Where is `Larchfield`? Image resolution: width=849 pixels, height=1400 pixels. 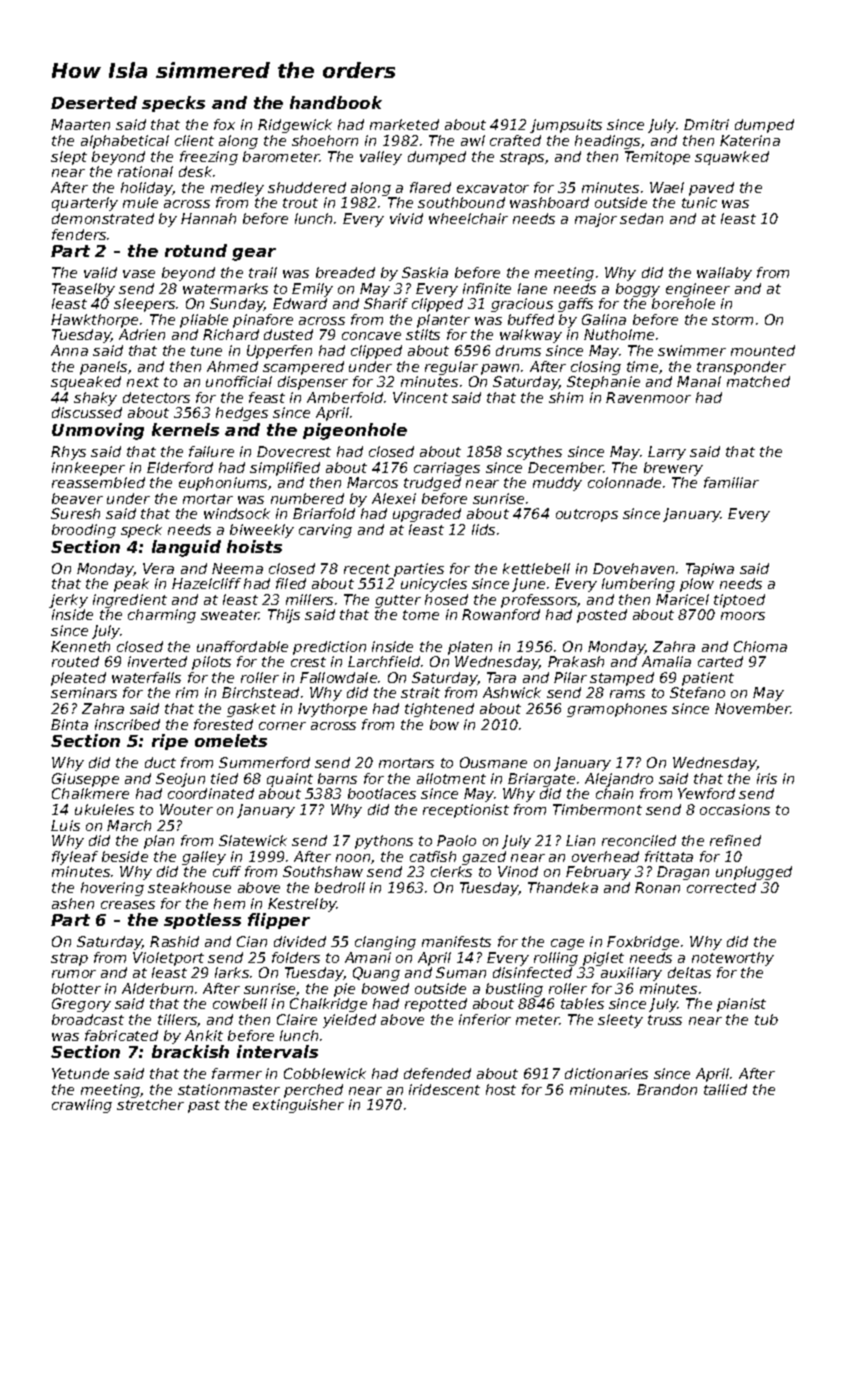
Larchfield is located at coordinates (384, 661).
